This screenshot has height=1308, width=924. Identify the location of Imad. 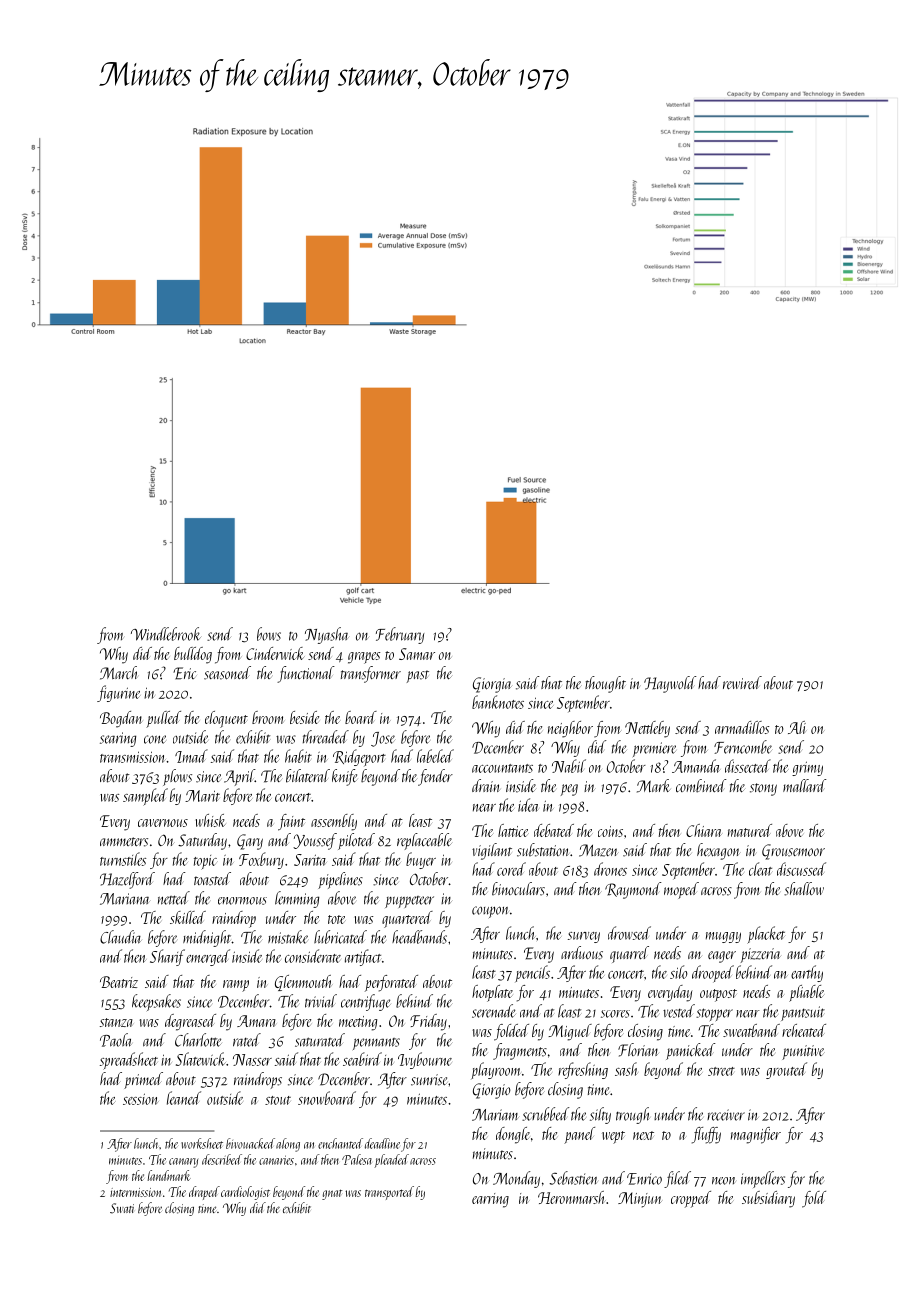
(191, 756).
